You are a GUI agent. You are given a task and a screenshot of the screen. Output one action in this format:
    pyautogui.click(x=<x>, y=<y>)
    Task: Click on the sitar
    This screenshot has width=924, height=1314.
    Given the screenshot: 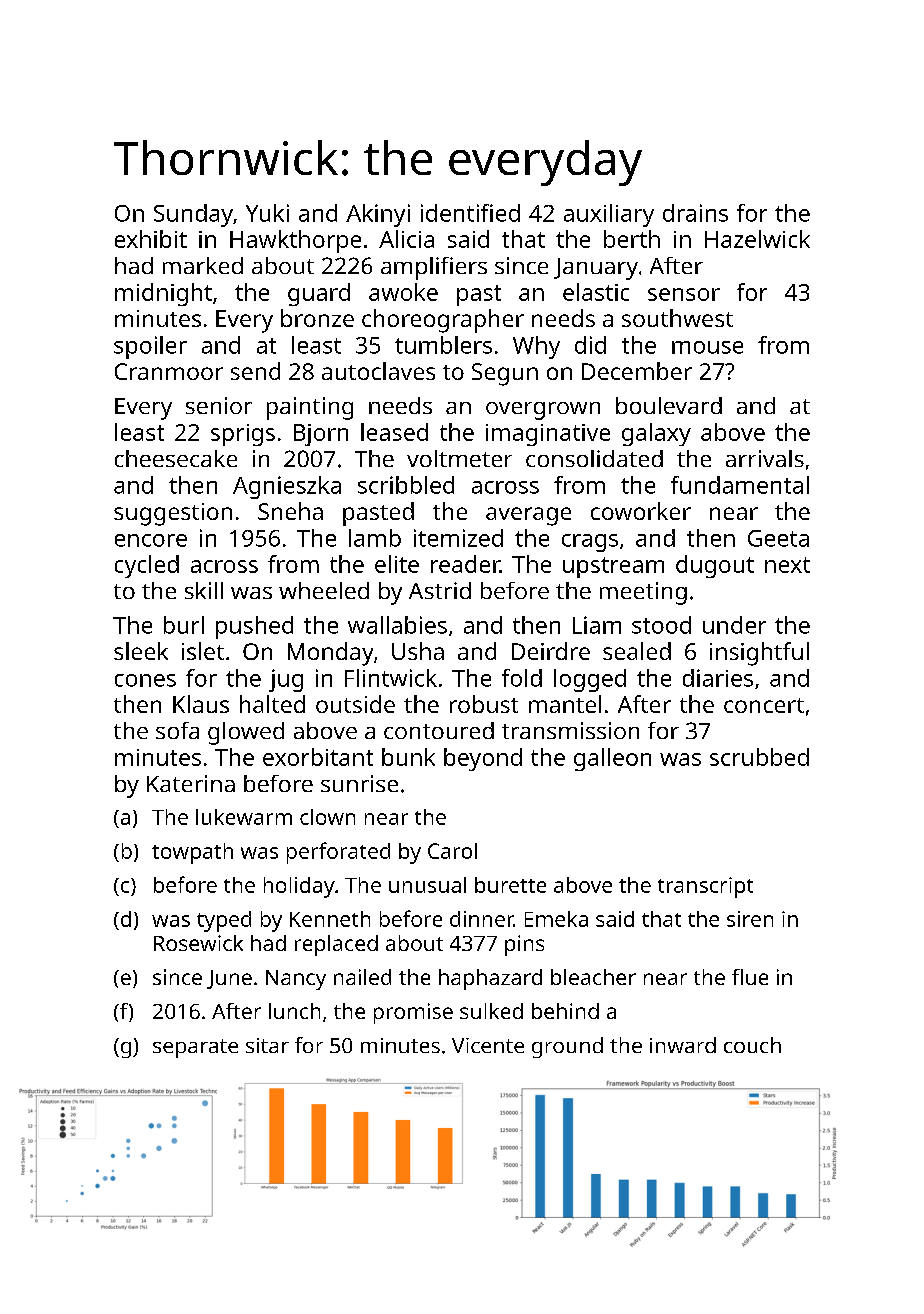 What is the action you would take?
    pyautogui.click(x=267, y=1045)
